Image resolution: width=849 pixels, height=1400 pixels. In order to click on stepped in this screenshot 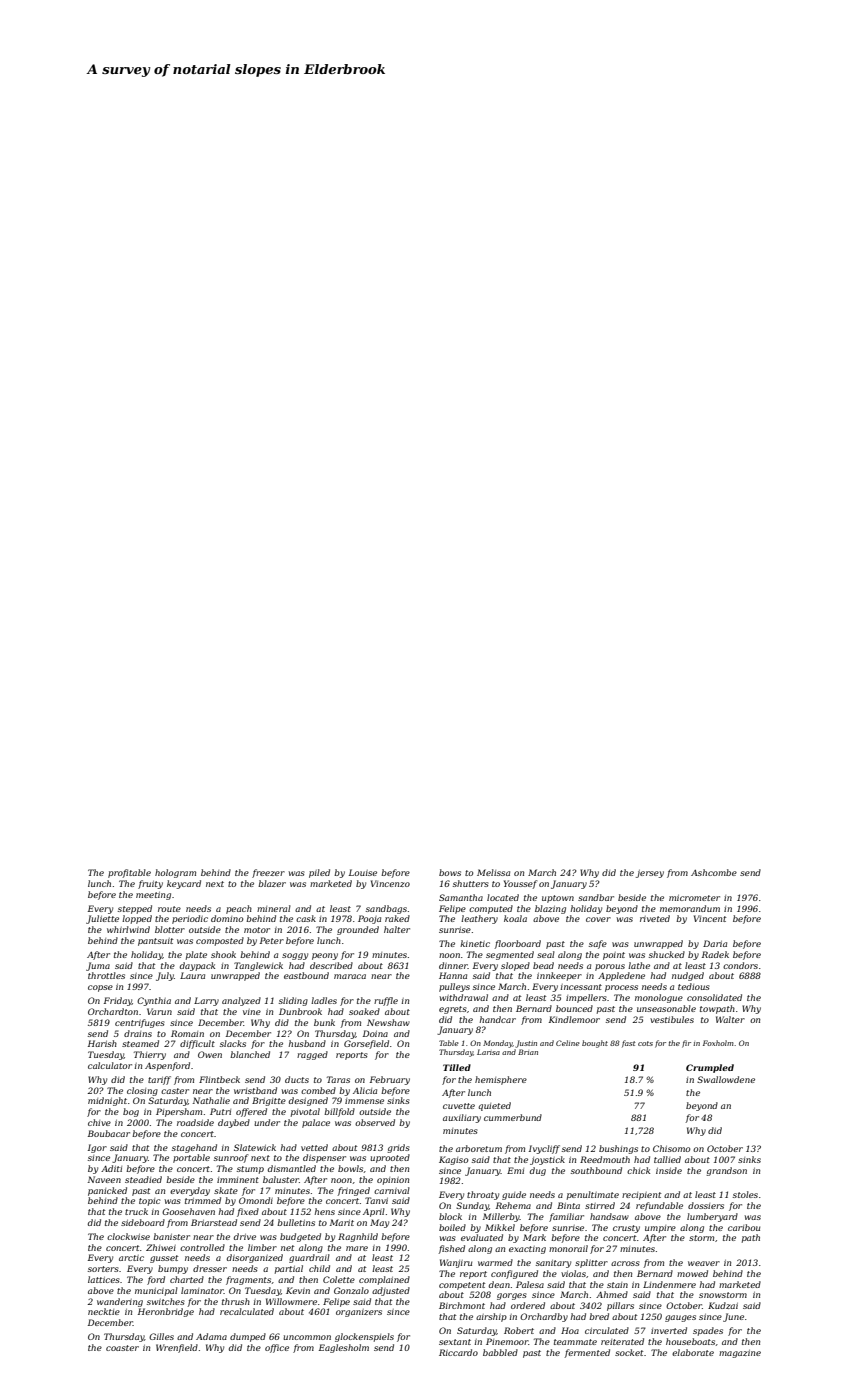, I will do `click(135, 909)`.
